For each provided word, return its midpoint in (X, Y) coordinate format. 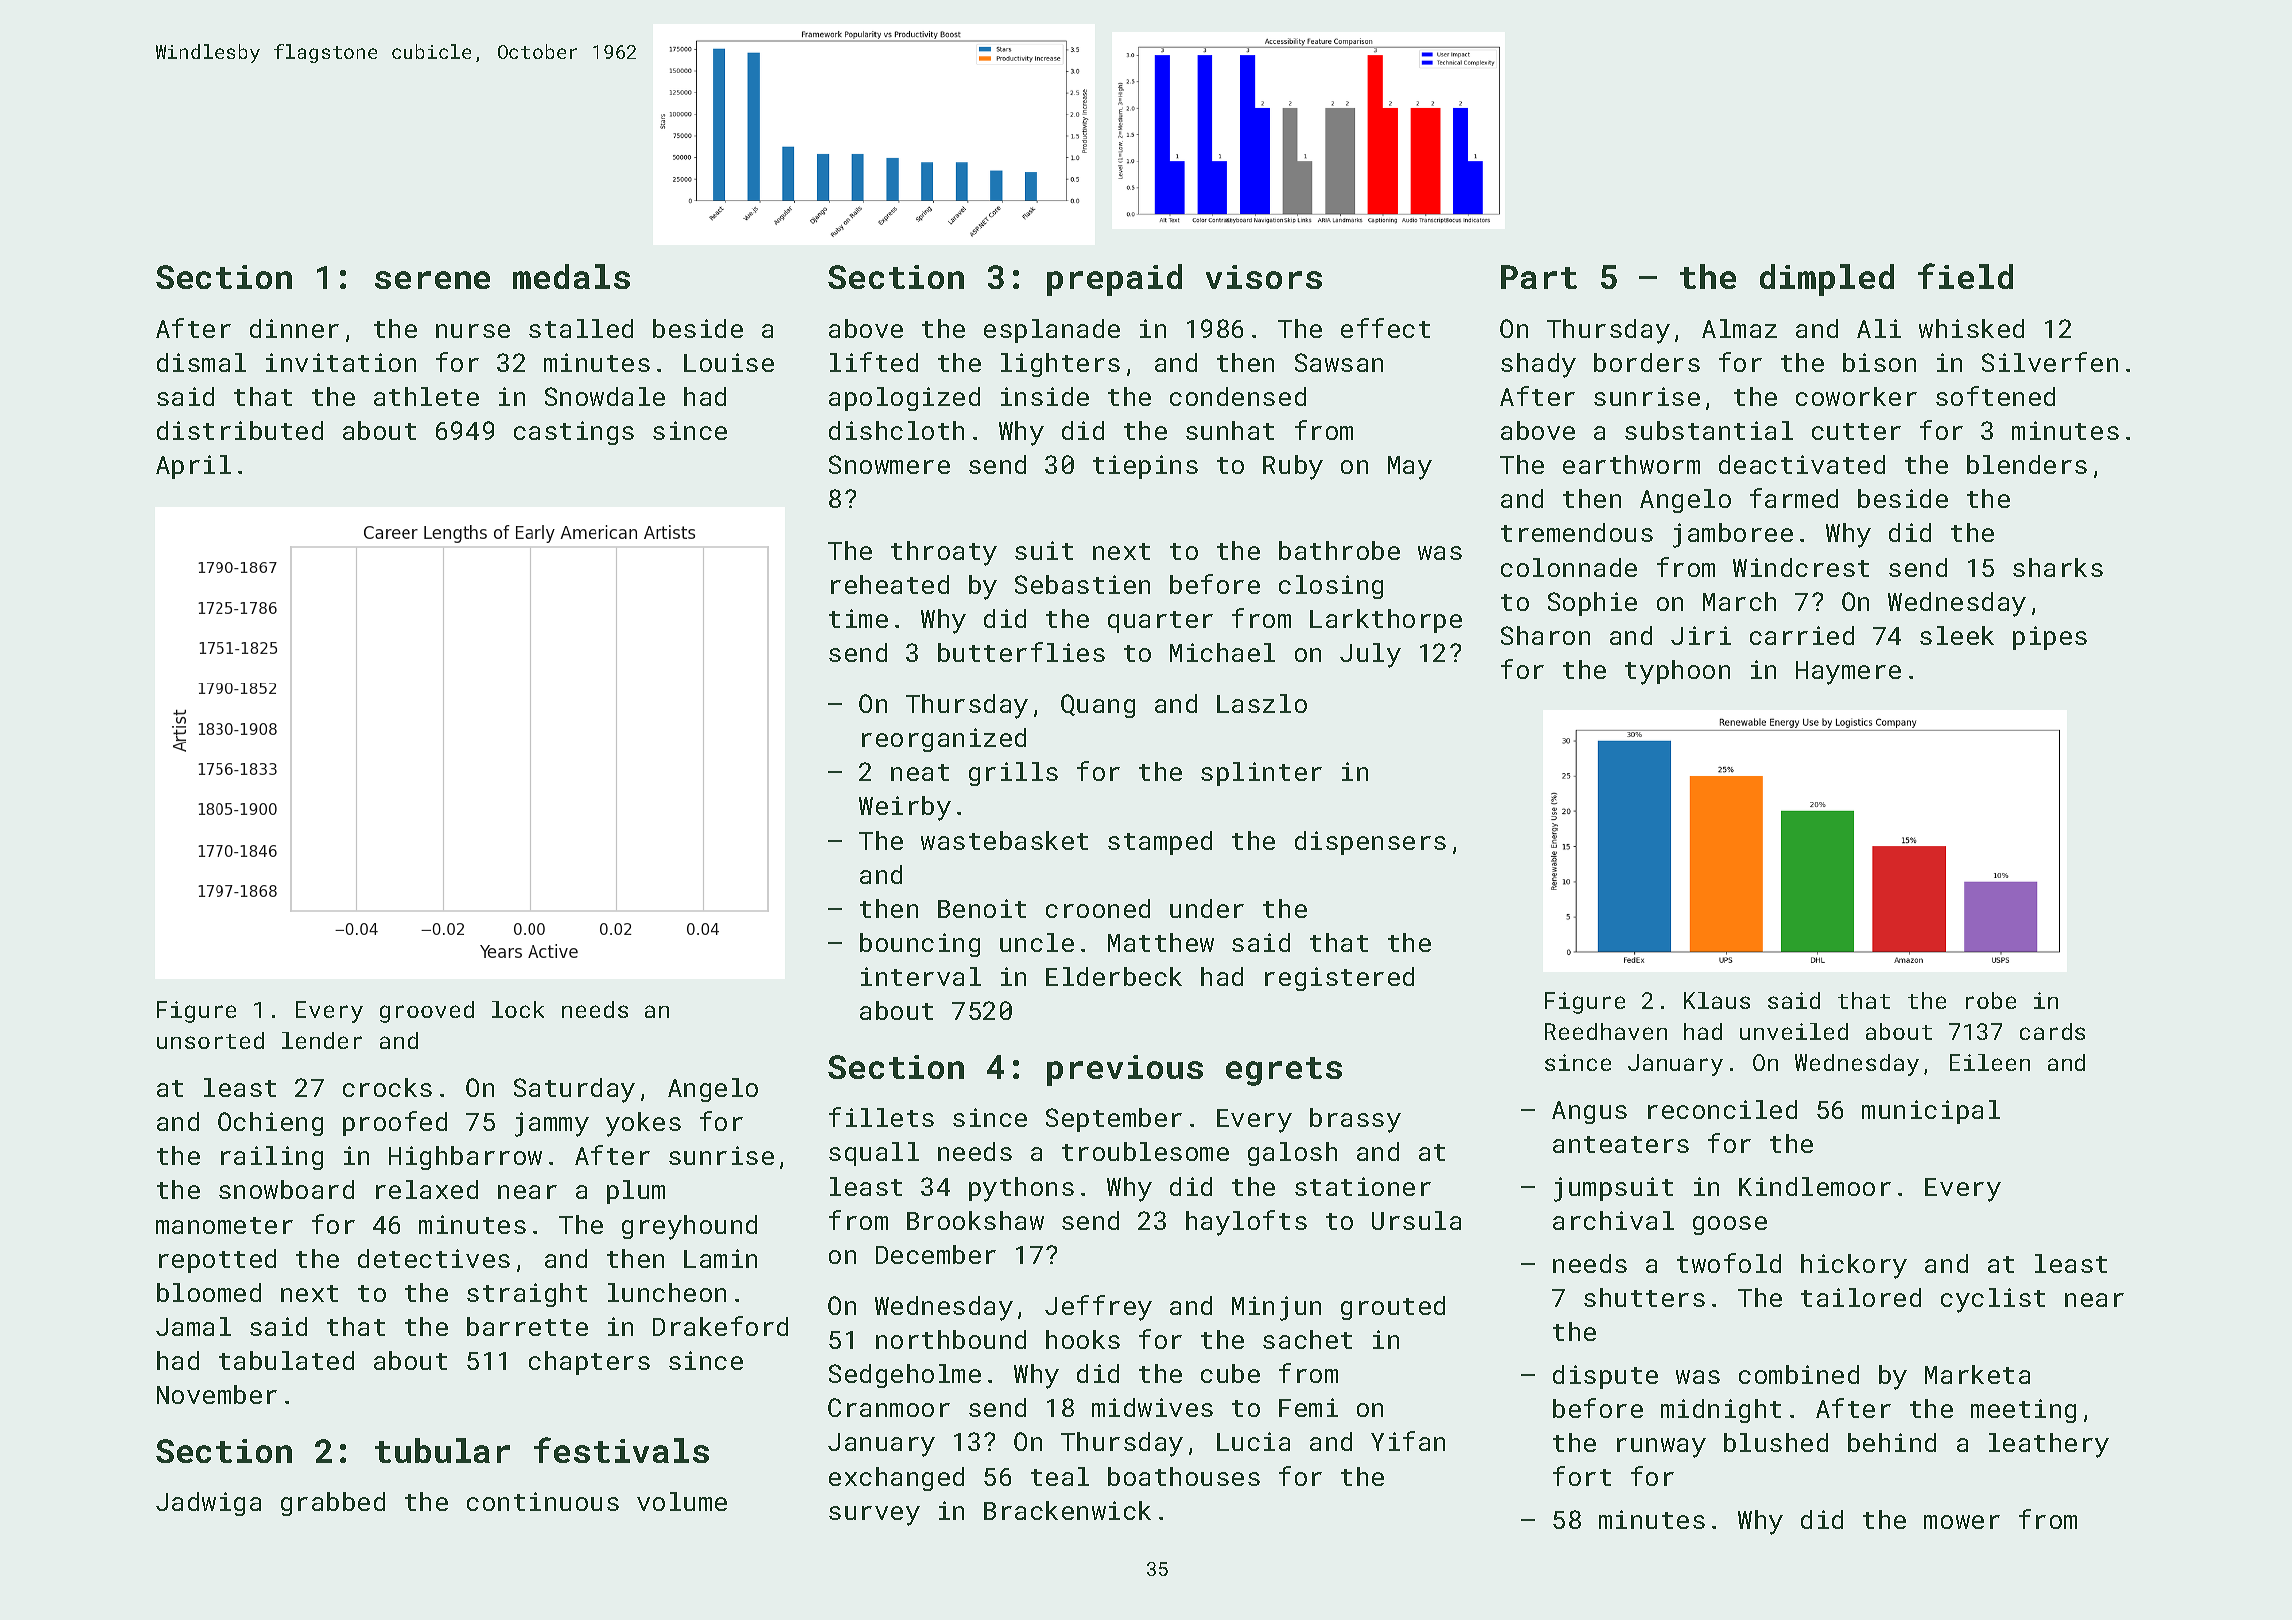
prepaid (1114, 280)
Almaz (1739, 328)
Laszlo (1262, 703)
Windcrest (1801, 567)
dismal (201, 362)
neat (920, 772)
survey (874, 1516)
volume (682, 1501)
